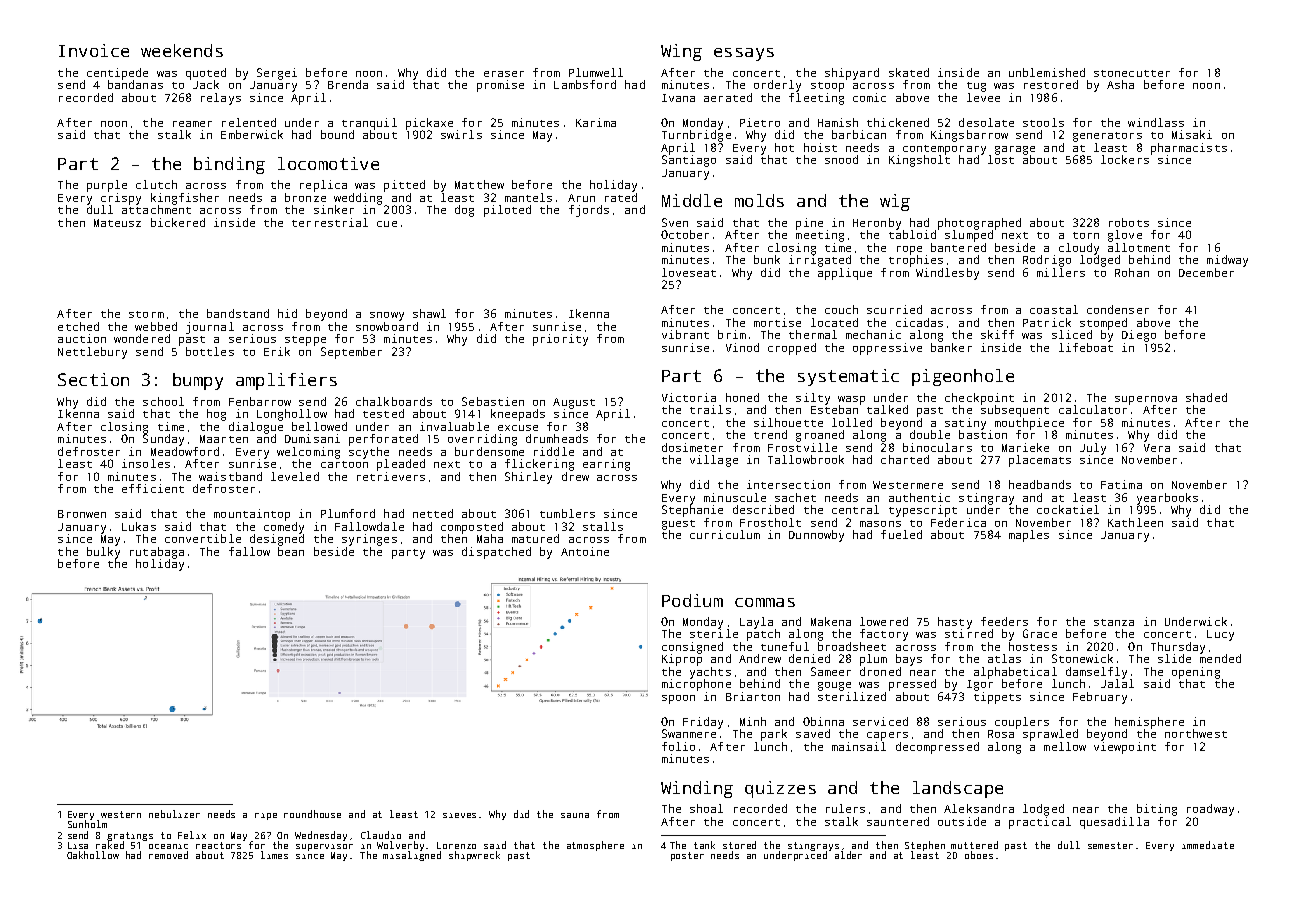  I want to click on Misaki, so click(1192, 134).
